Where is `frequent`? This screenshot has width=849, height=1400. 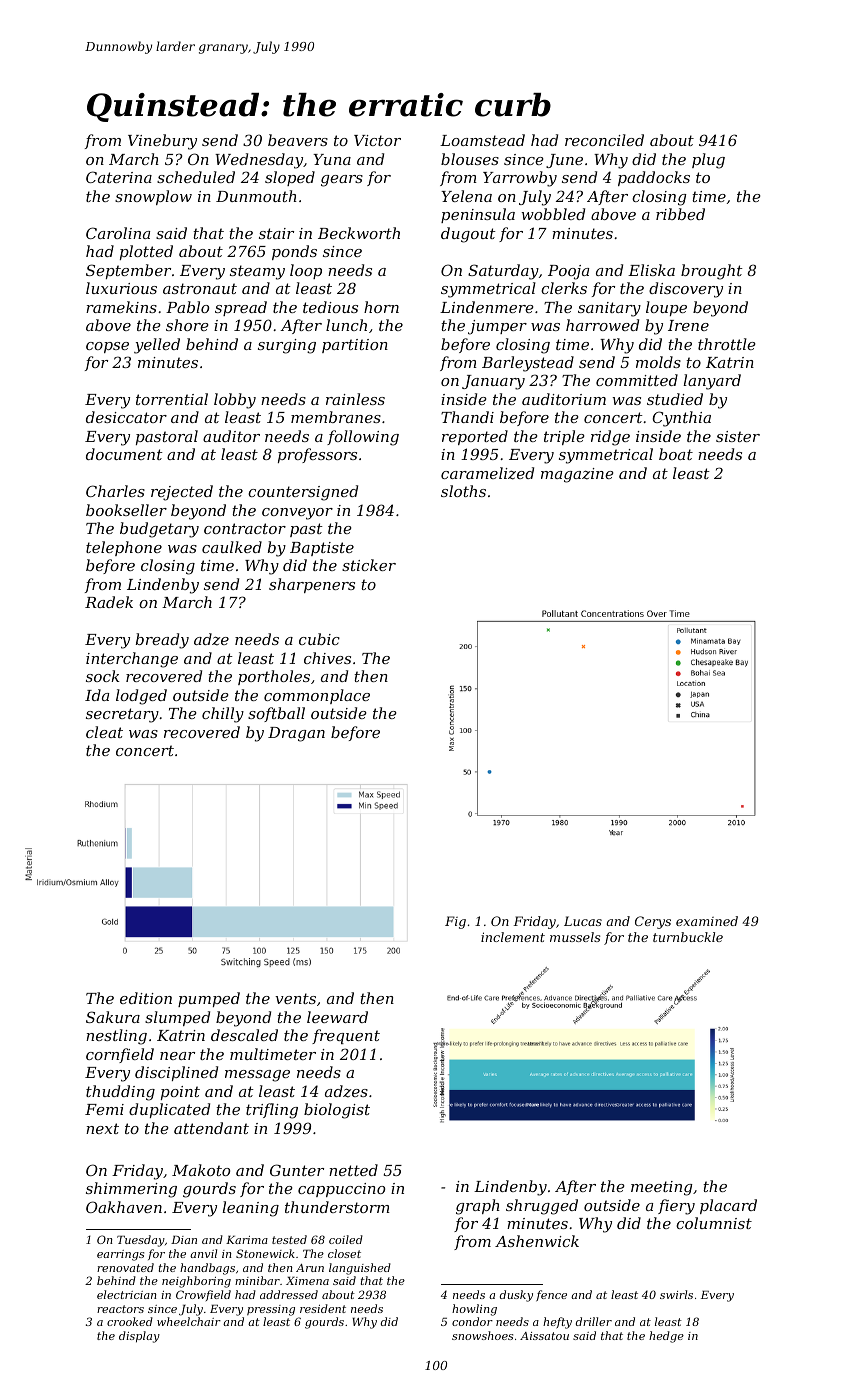 frequent is located at coordinates (346, 1036).
